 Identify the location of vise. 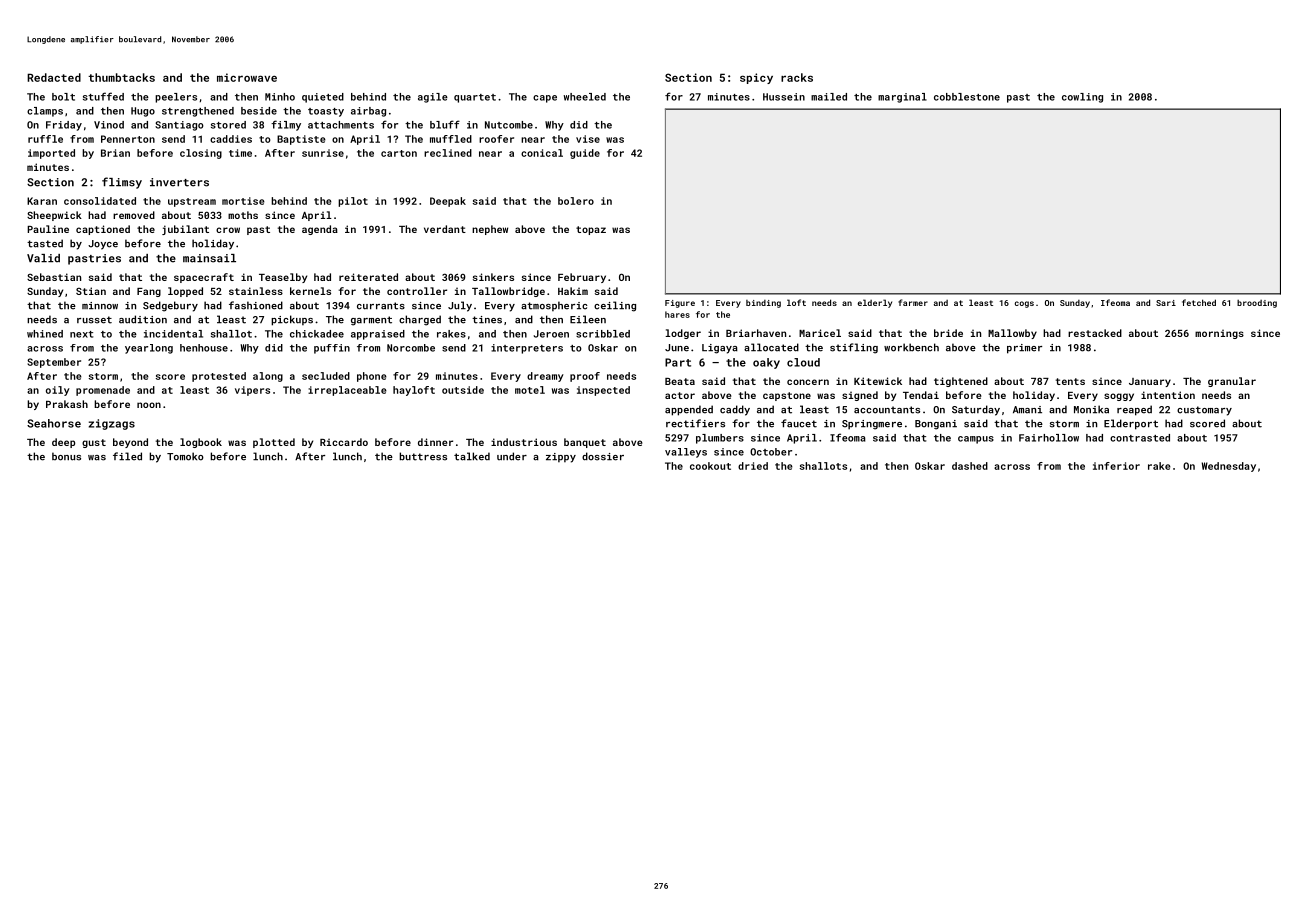
(588, 139).
